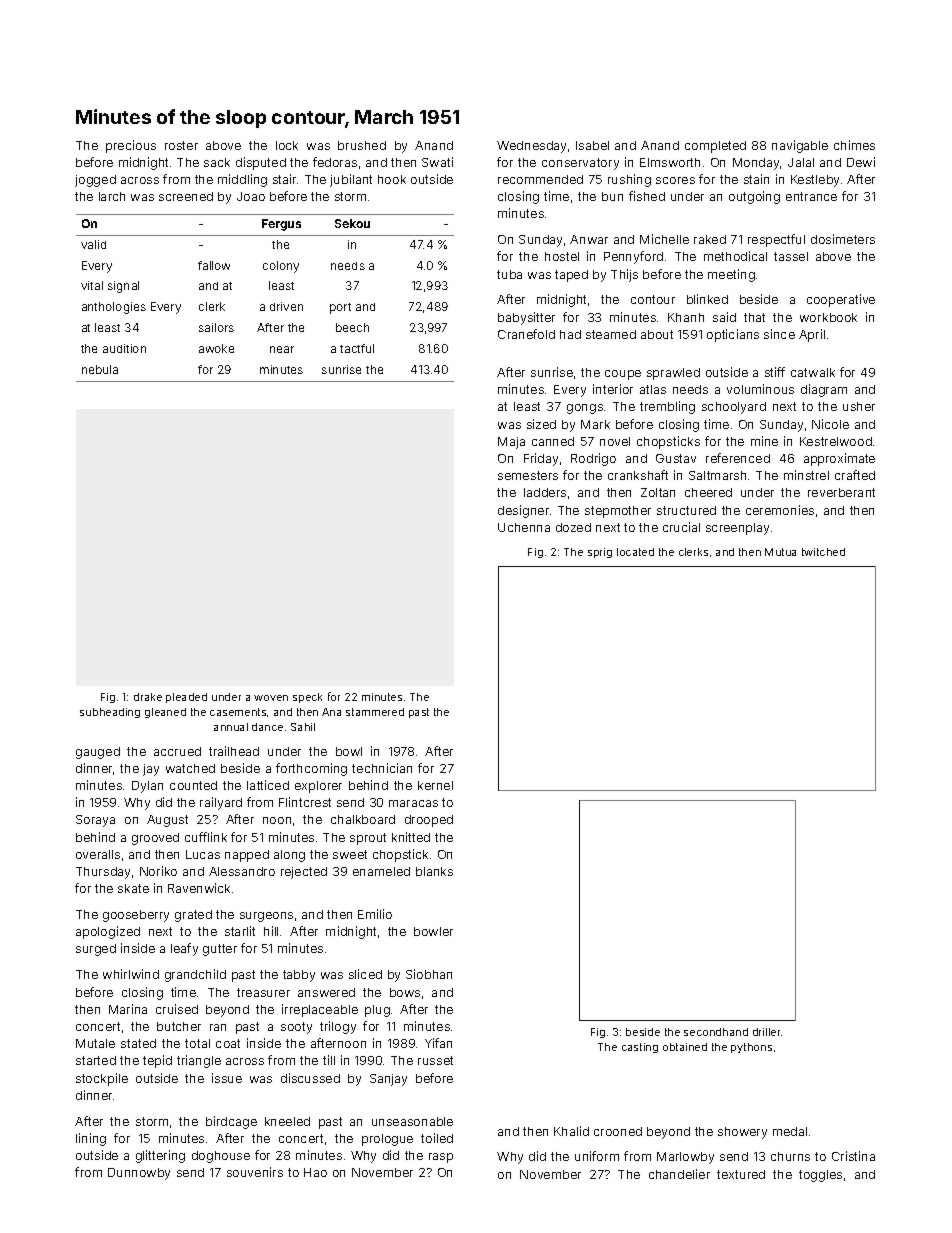 The height and width of the screenshot is (1233, 952). What do you see at coordinates (553, 441) in the screenshot?
I see `canned` at bounding box center [553, 441].
